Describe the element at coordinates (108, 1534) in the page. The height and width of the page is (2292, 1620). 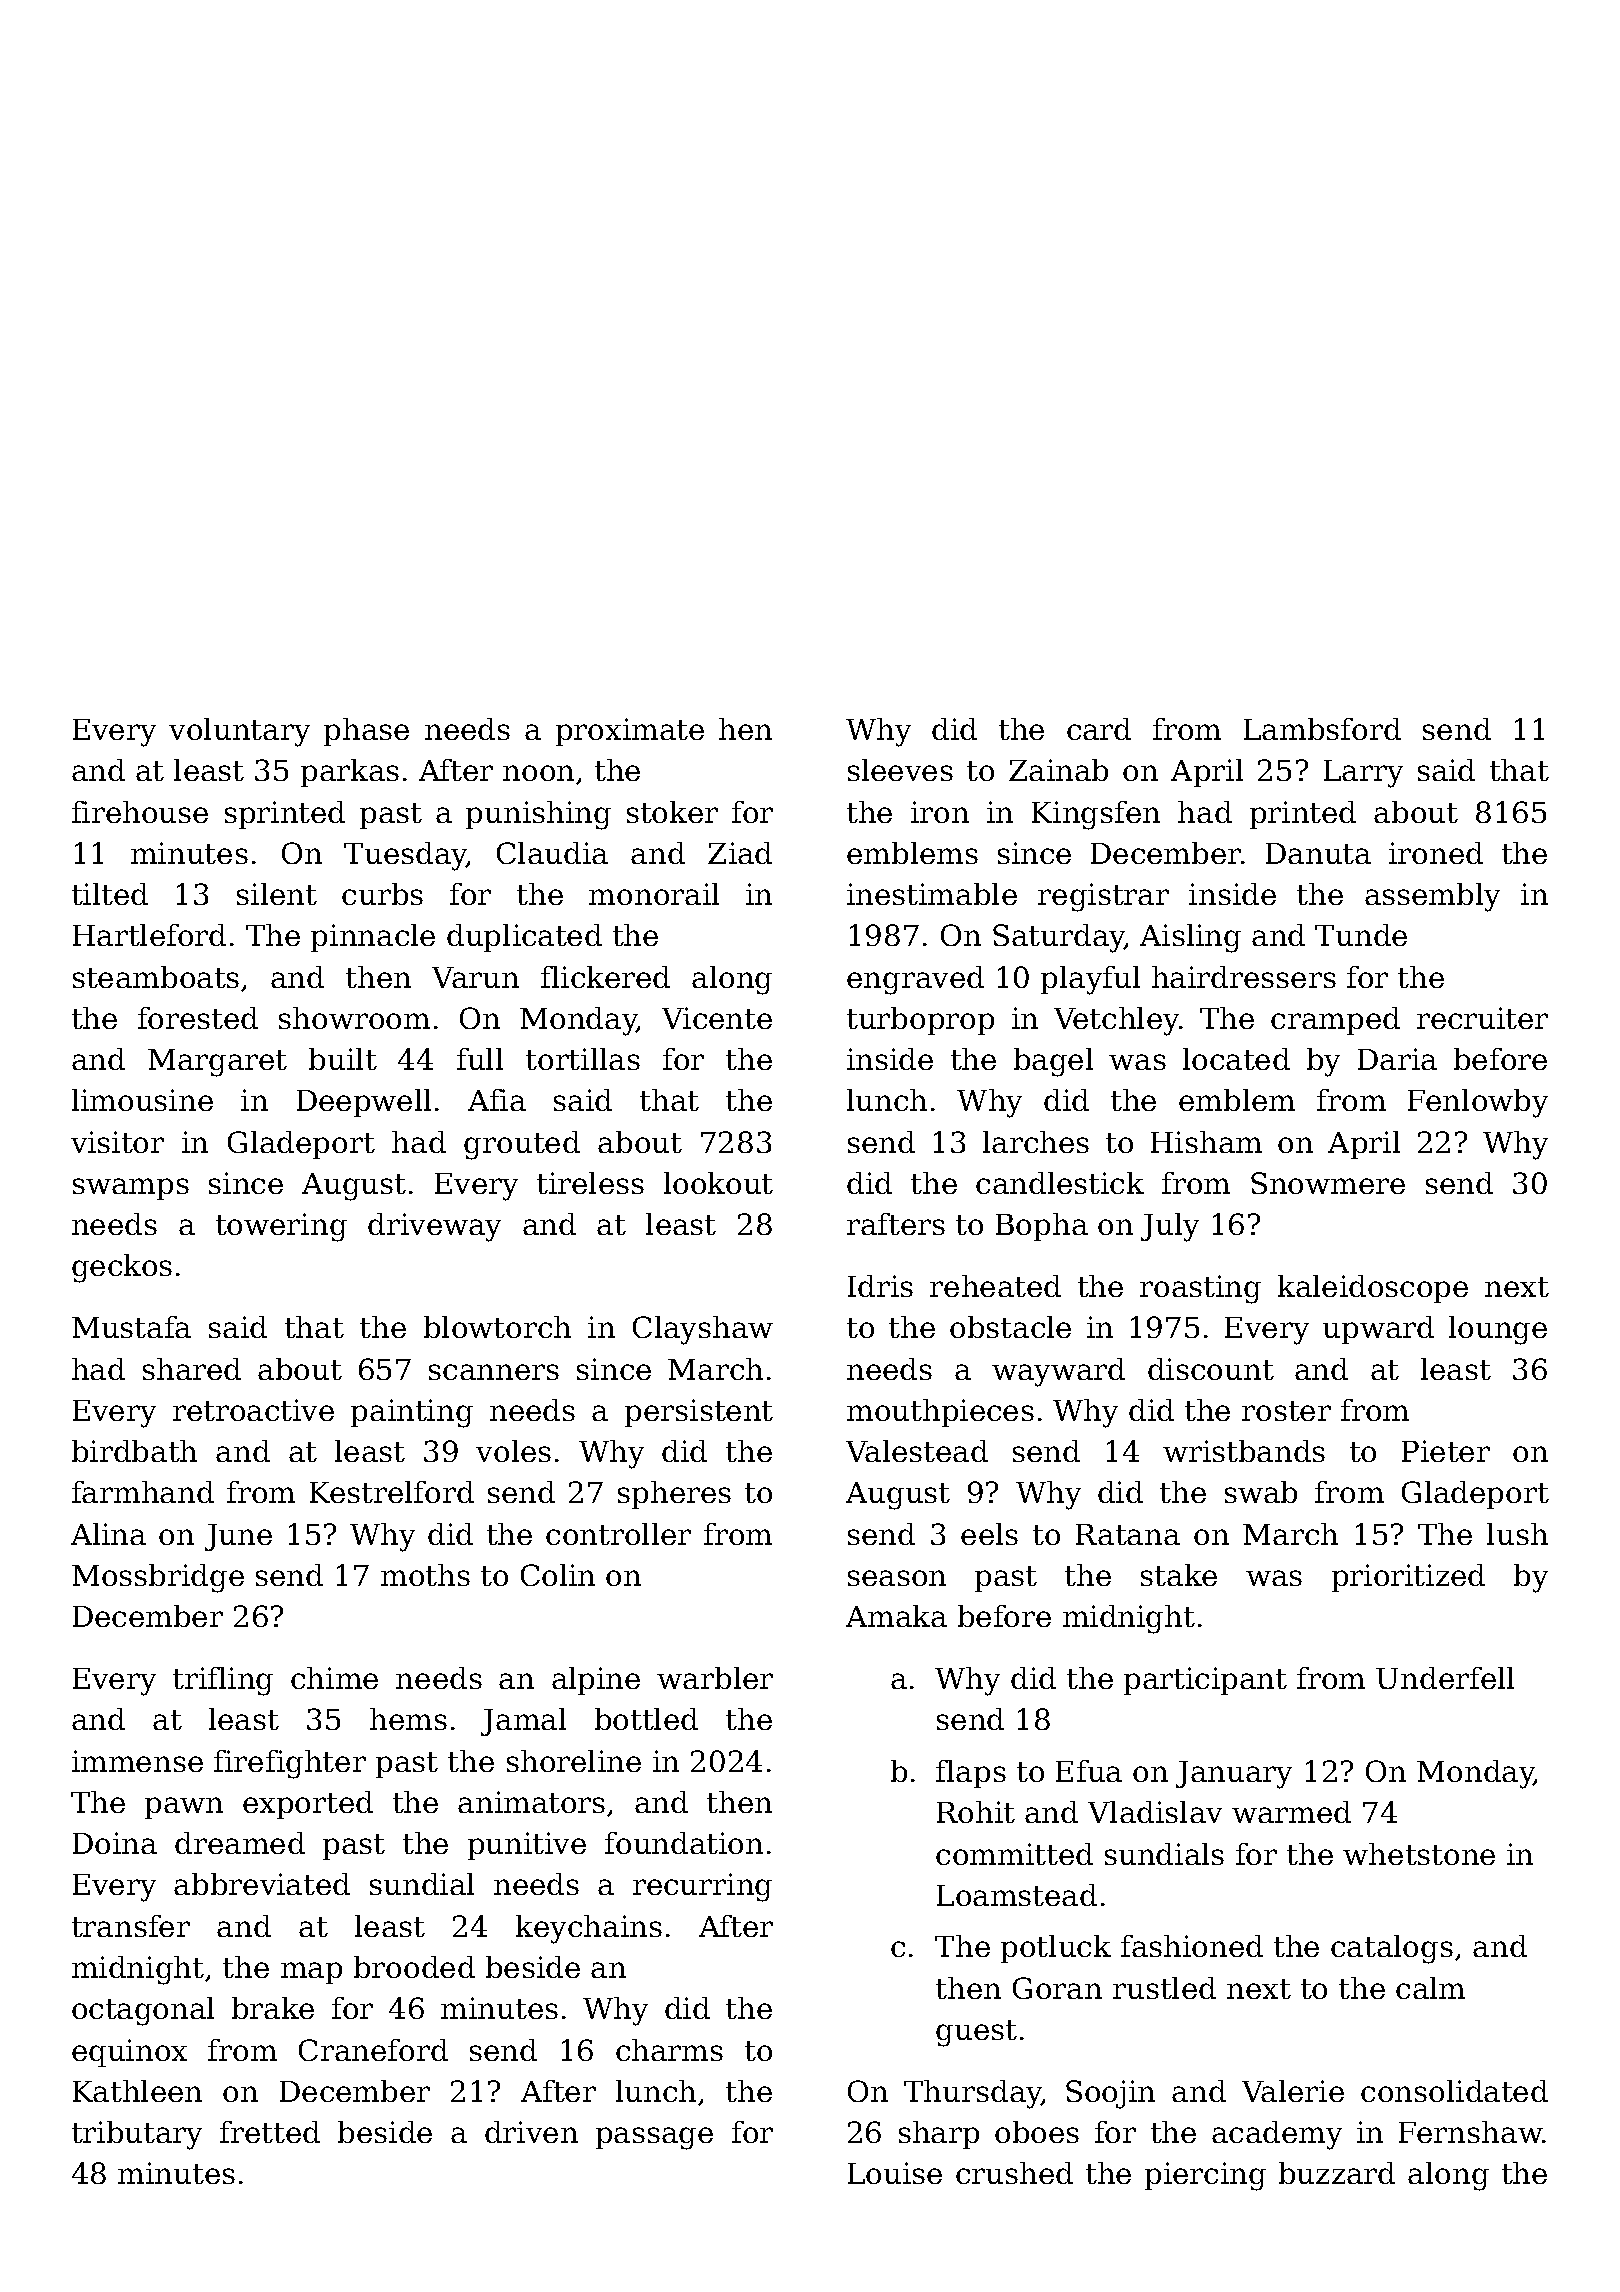
I see `Alina` at that location.
